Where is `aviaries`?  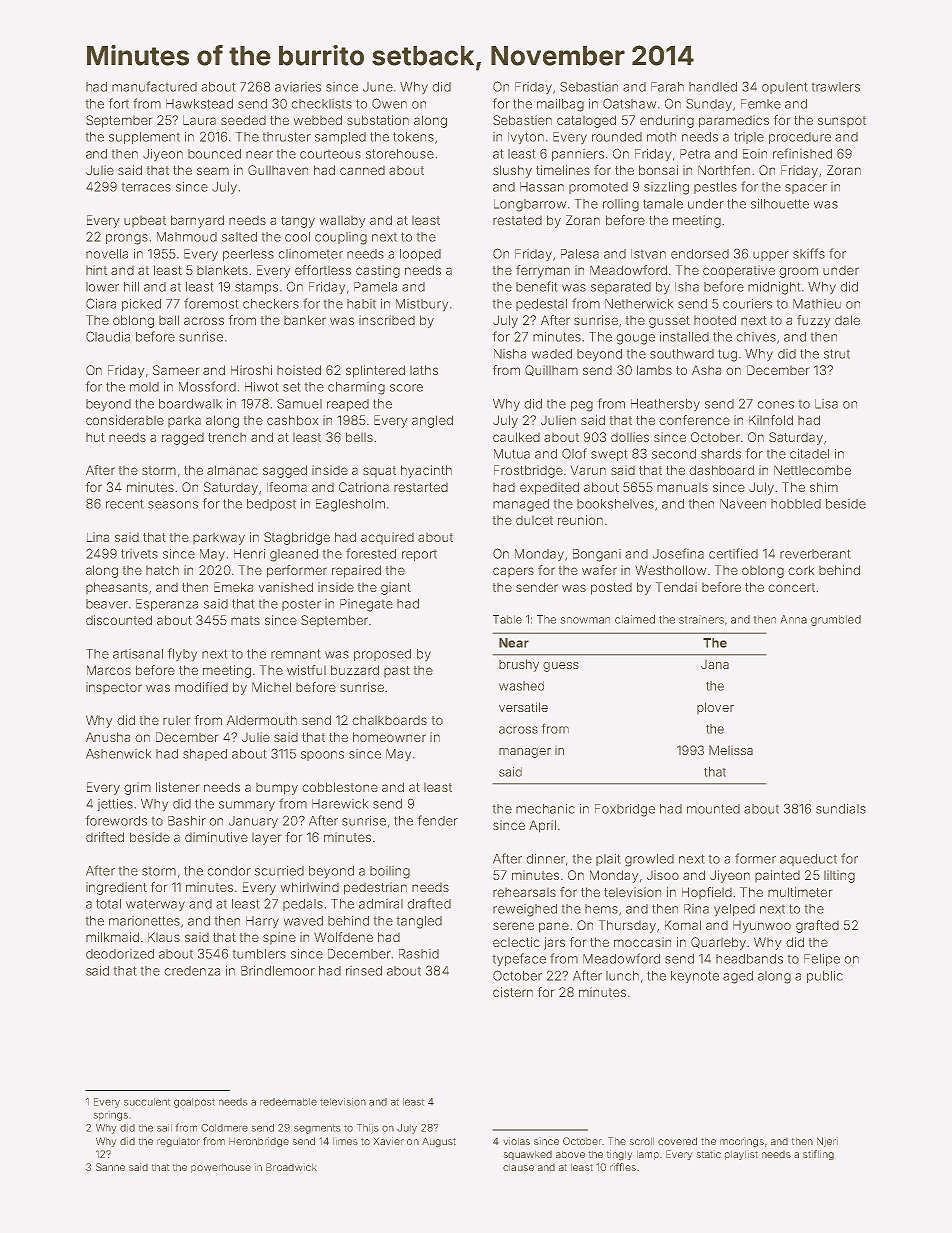 aviaries is located at coordinates (298, 86).
